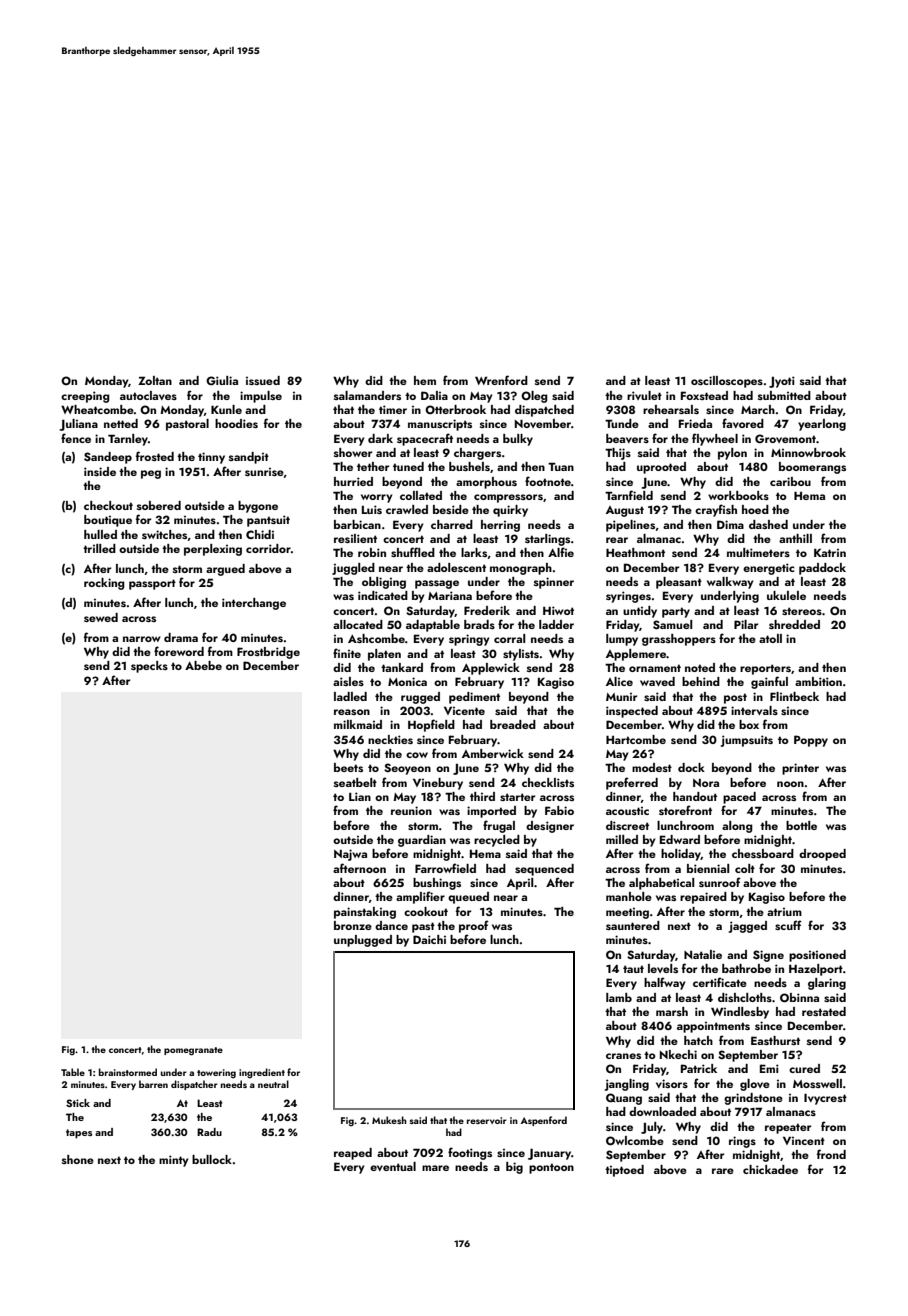 This screenshot has height=1316, width=908. Describe the element at coordinates (788, 925) in the screenshot. I see `scuff` at that location.
